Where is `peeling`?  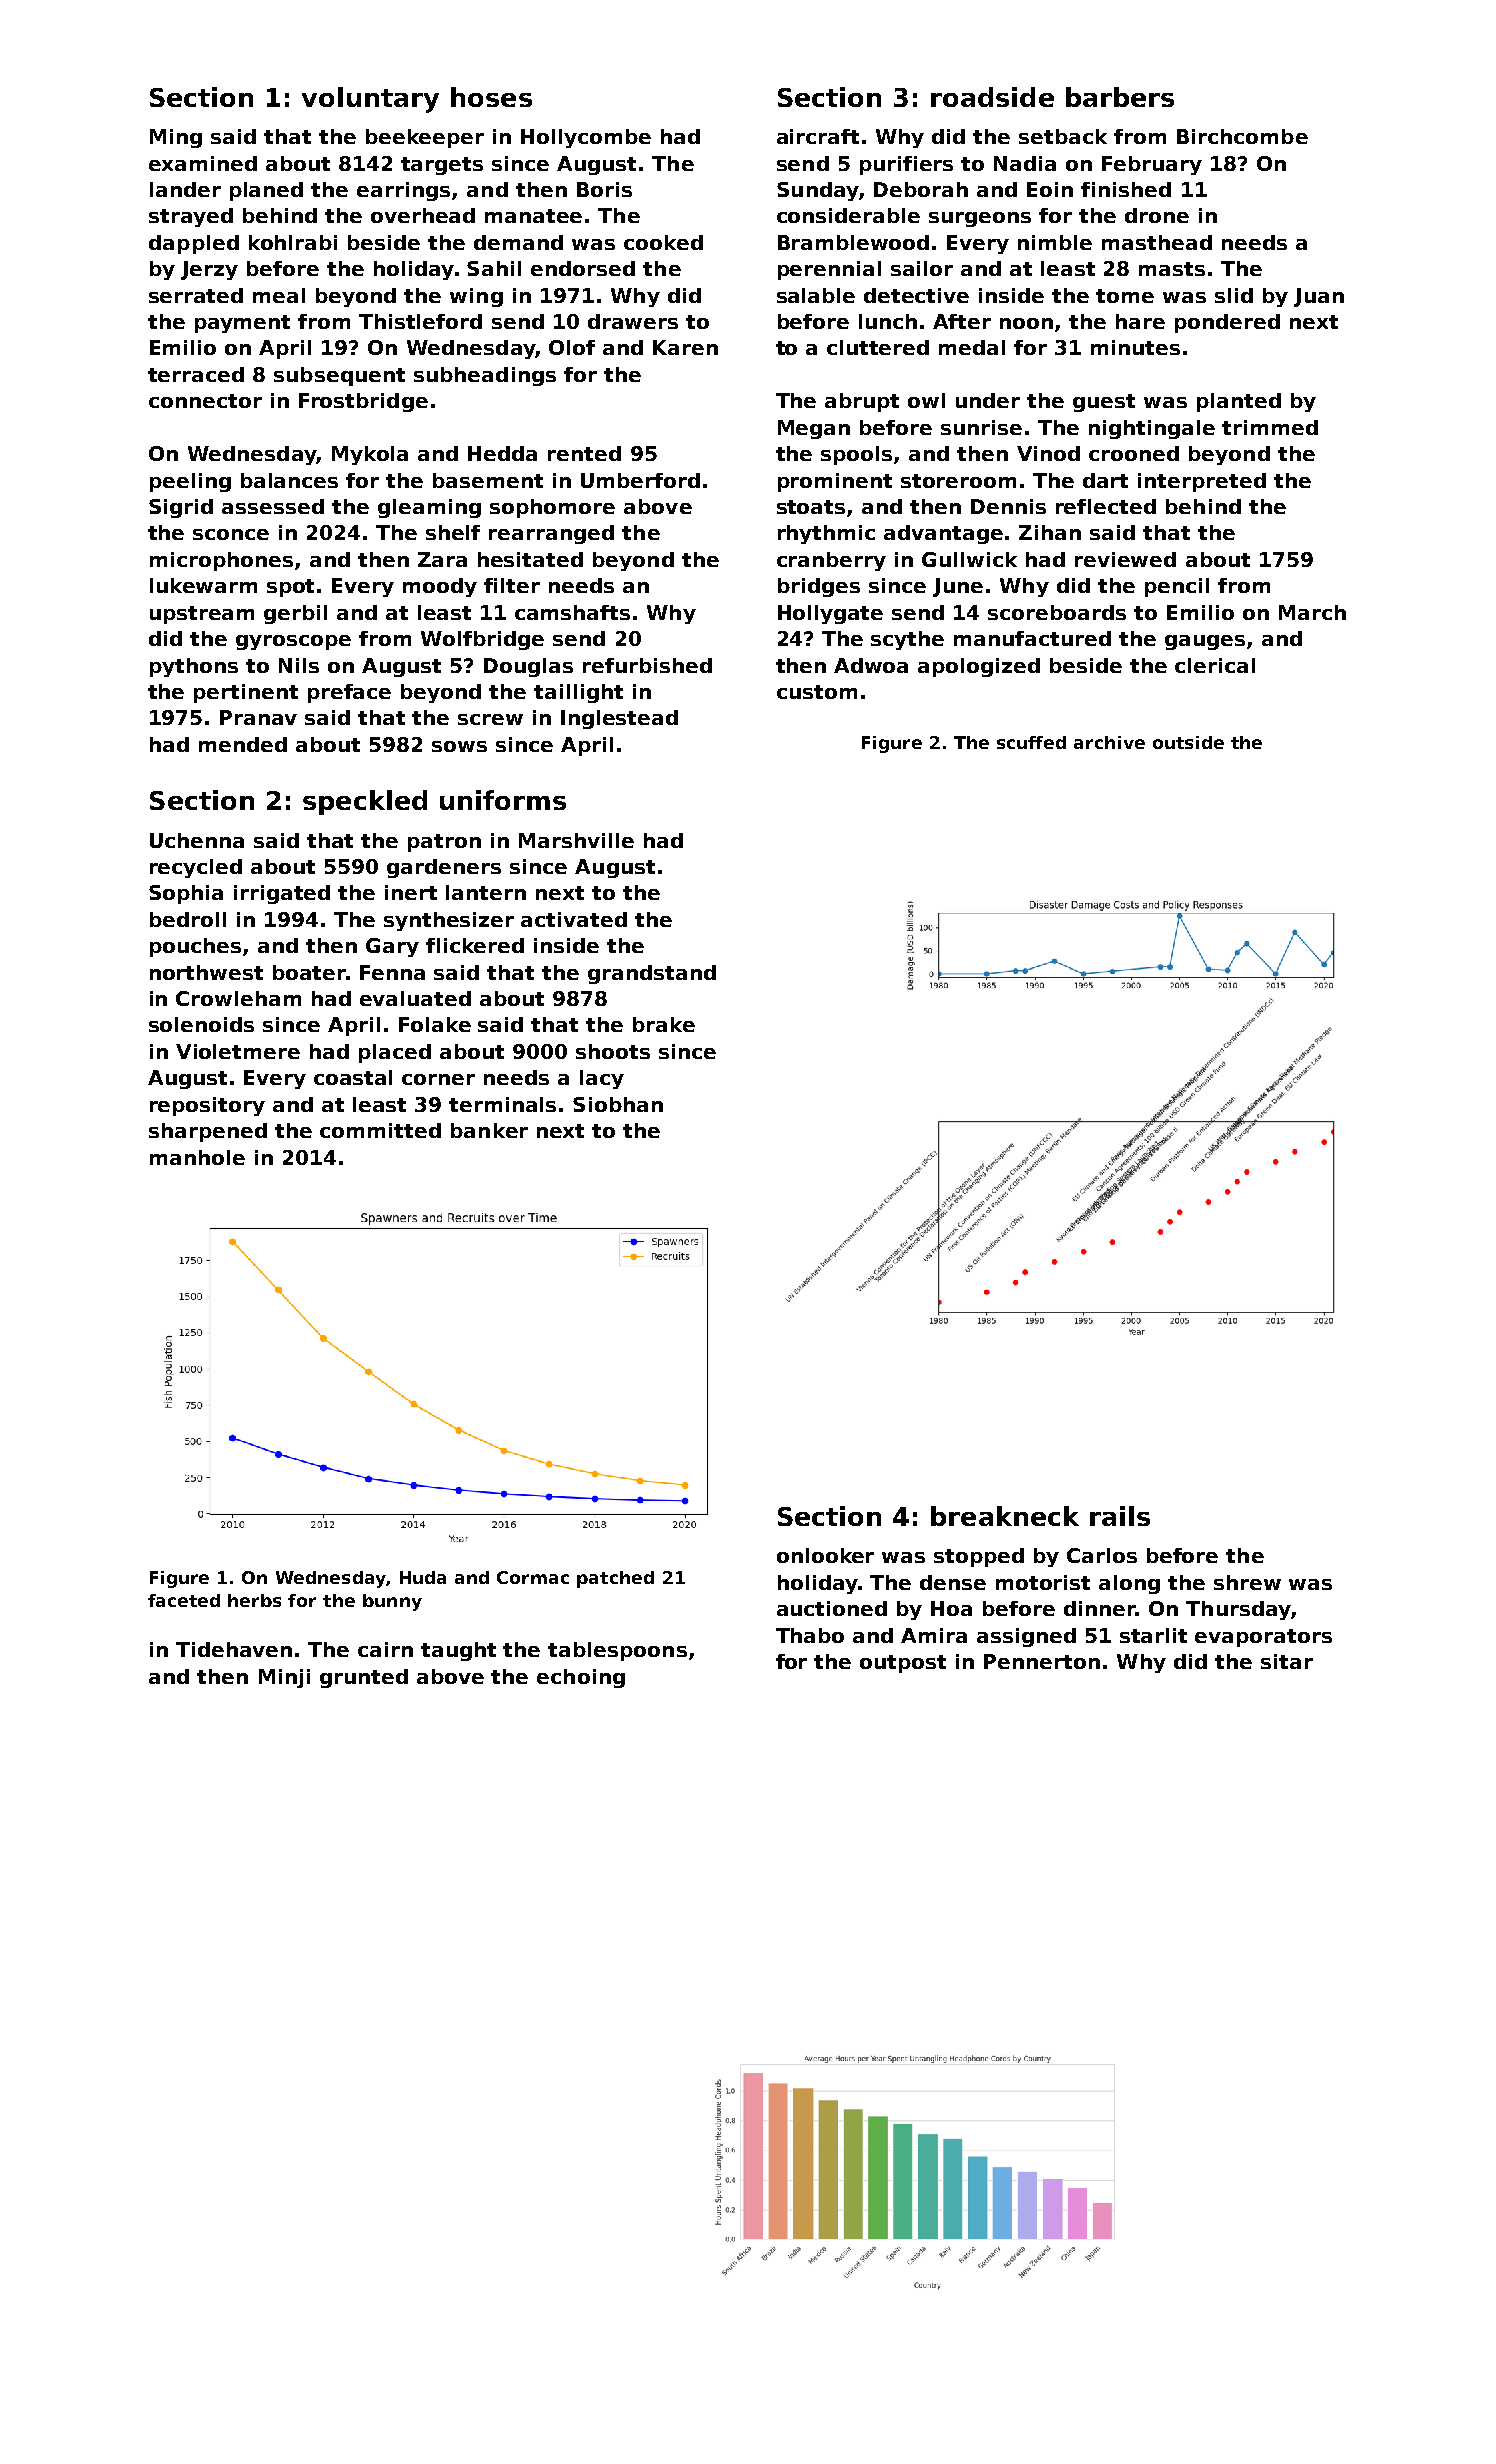
peeling is located at coordinates (190, 482).
